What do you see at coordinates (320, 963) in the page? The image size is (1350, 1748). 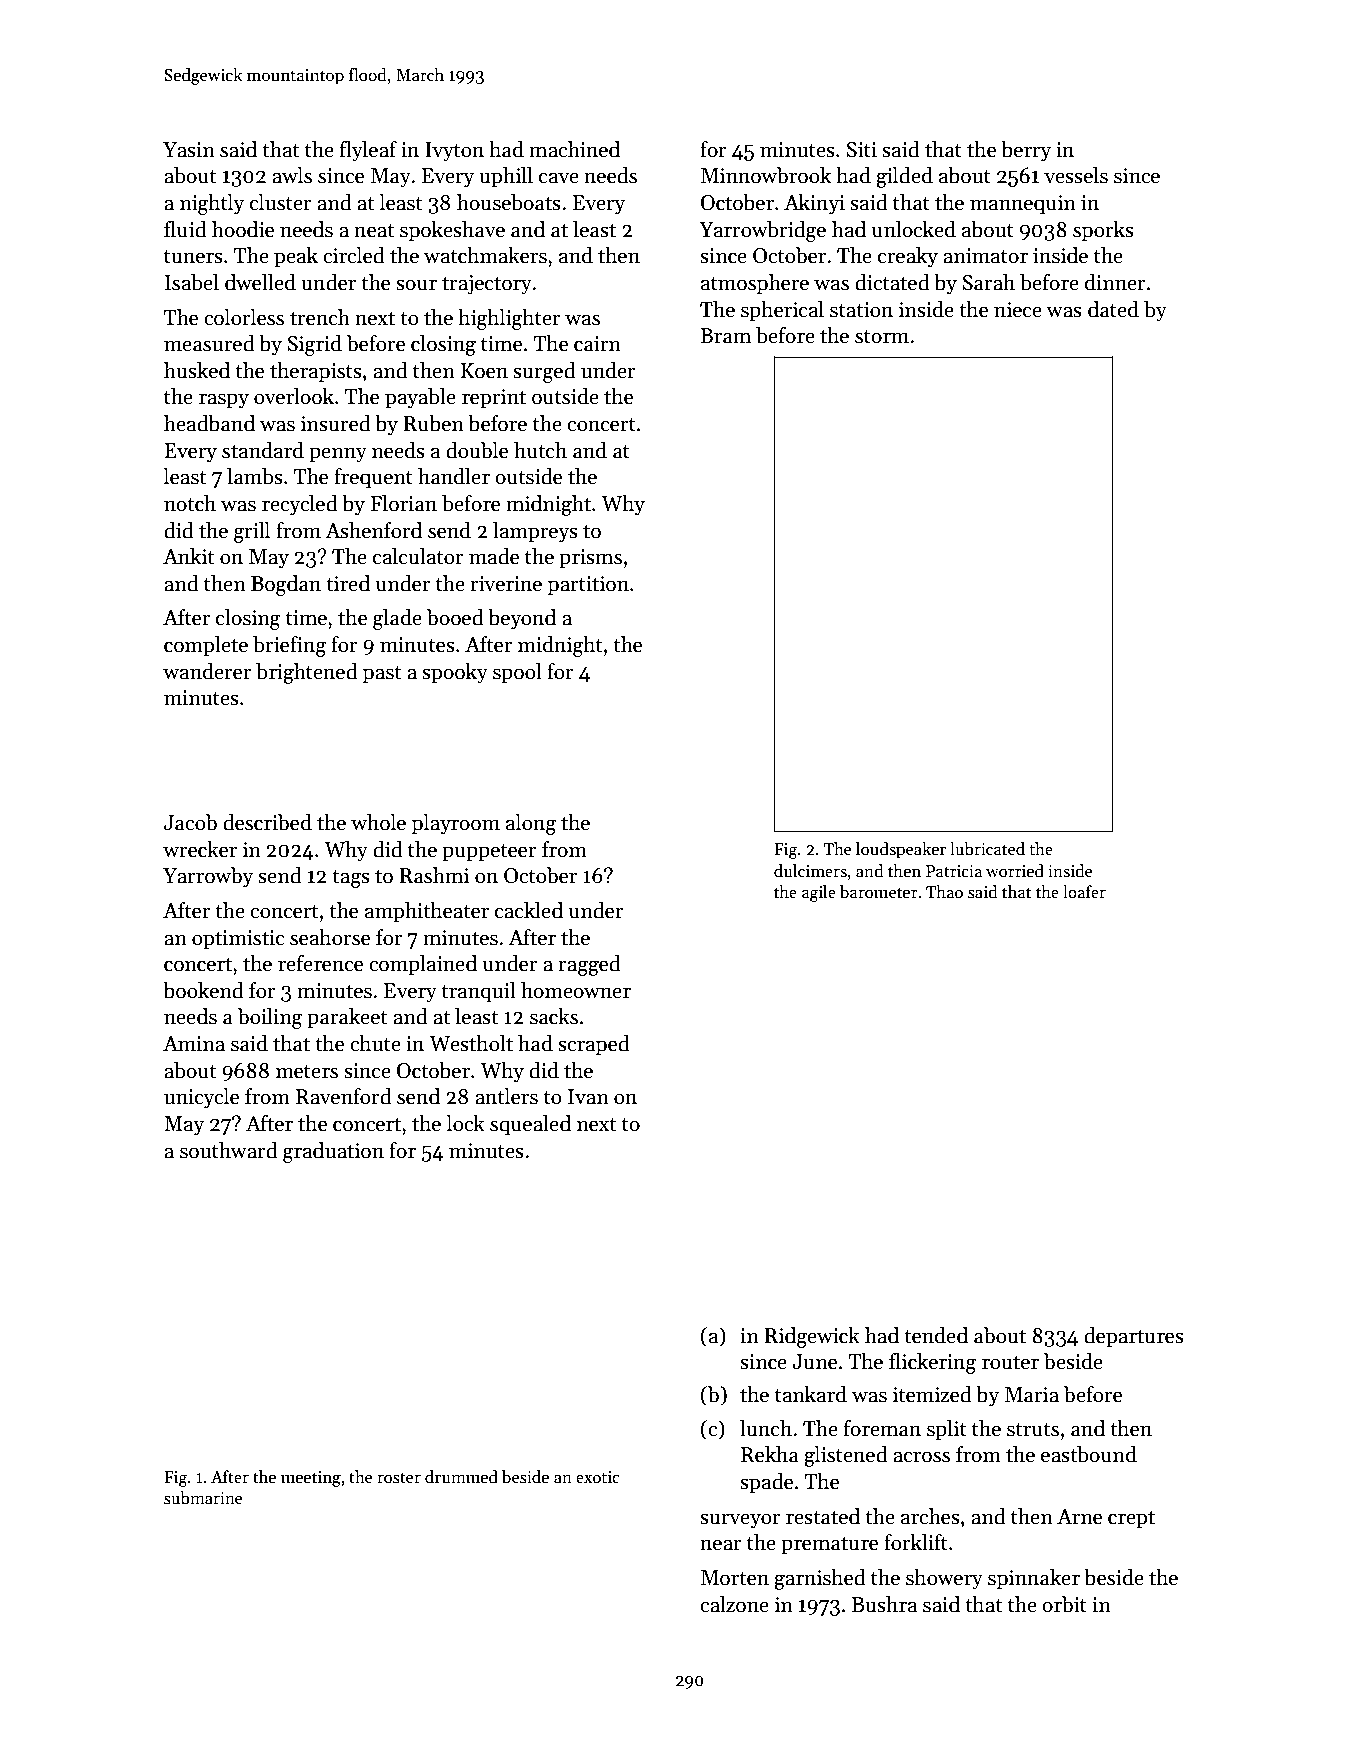 I see `reference` at bounding box center [320, 963].
